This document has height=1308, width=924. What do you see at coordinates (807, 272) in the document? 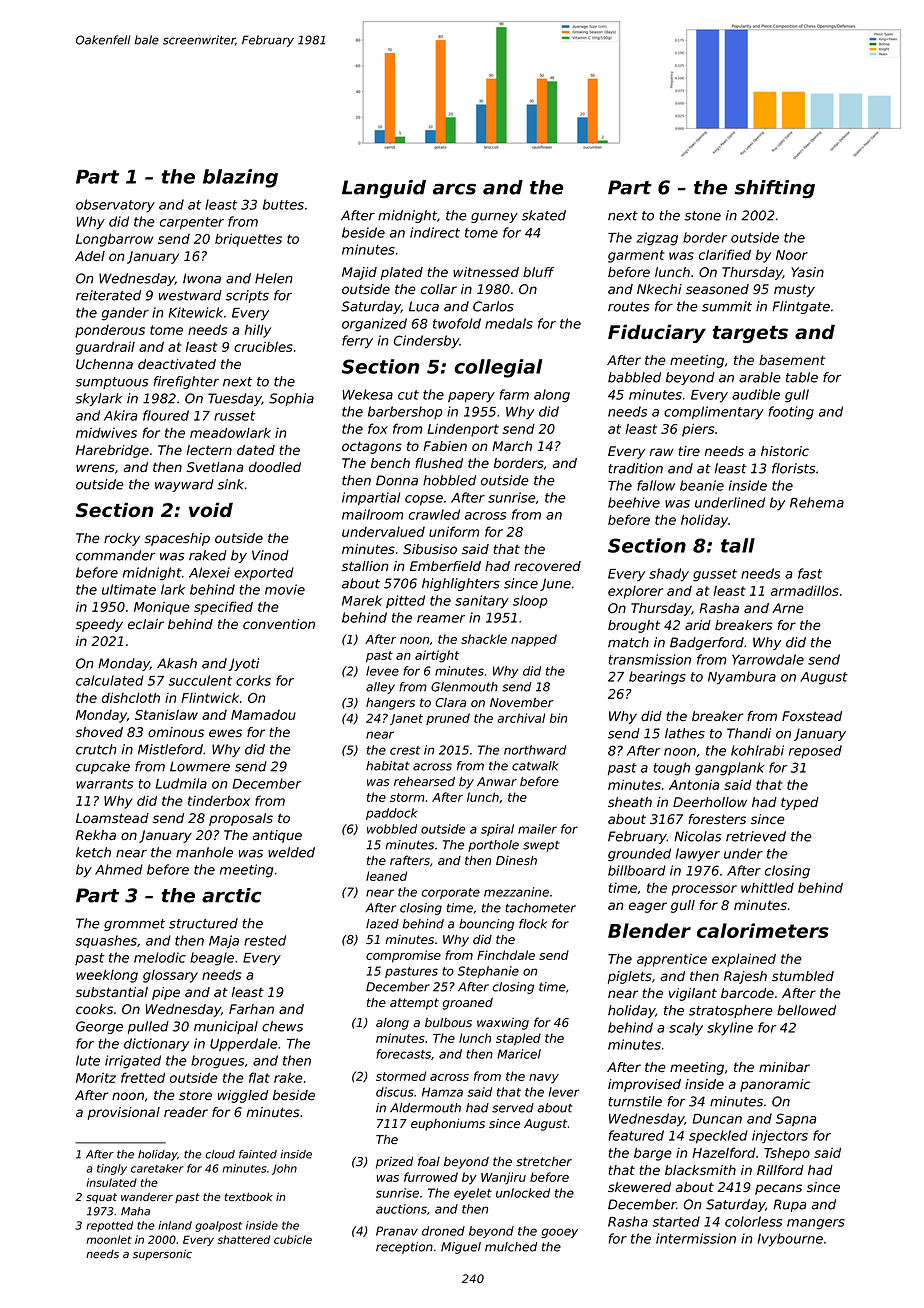
I see `Yasin` at bounding box center [807, 272].
